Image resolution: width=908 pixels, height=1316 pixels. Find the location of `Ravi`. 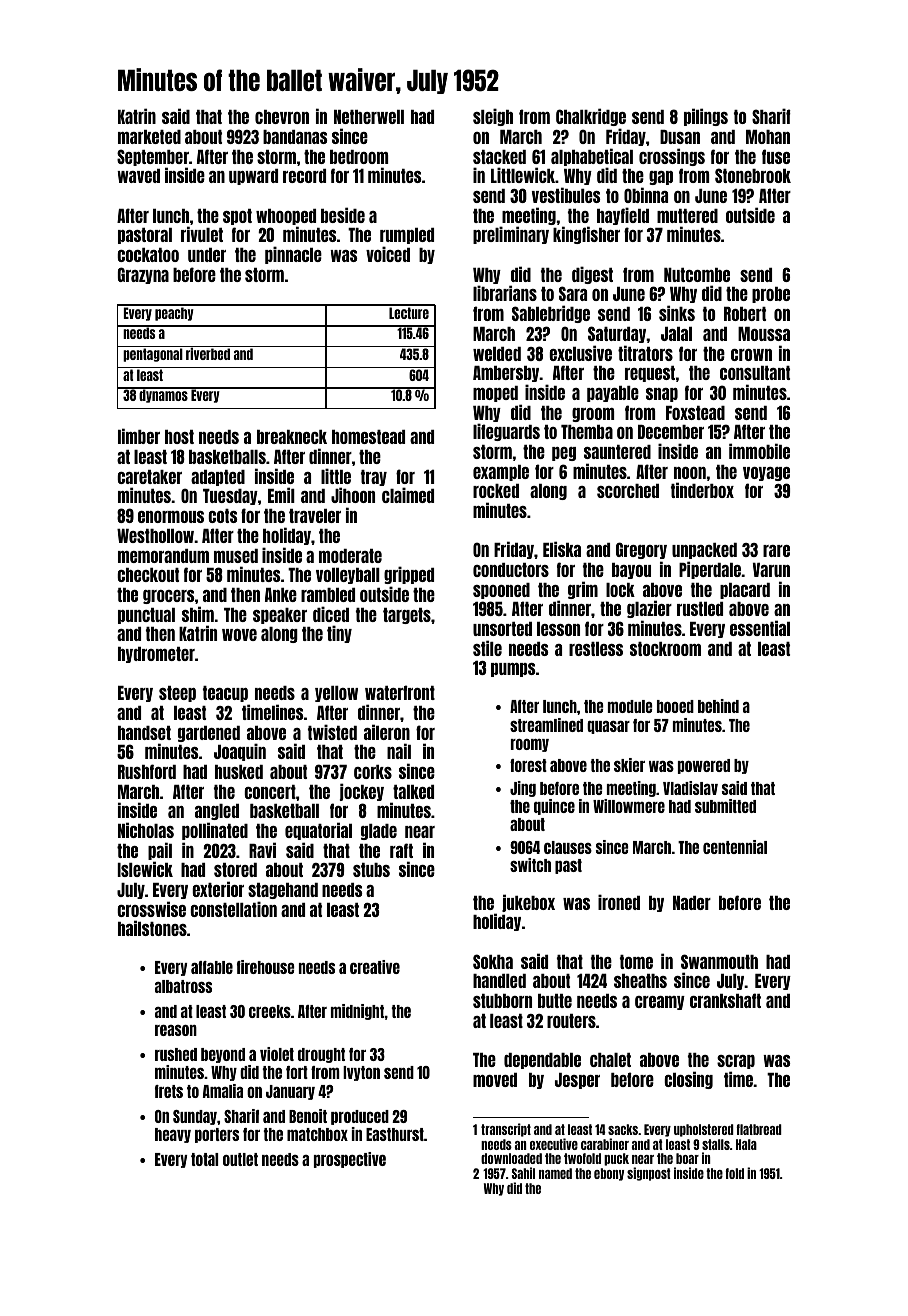

Ravi is located at coordinates (262, 850).
